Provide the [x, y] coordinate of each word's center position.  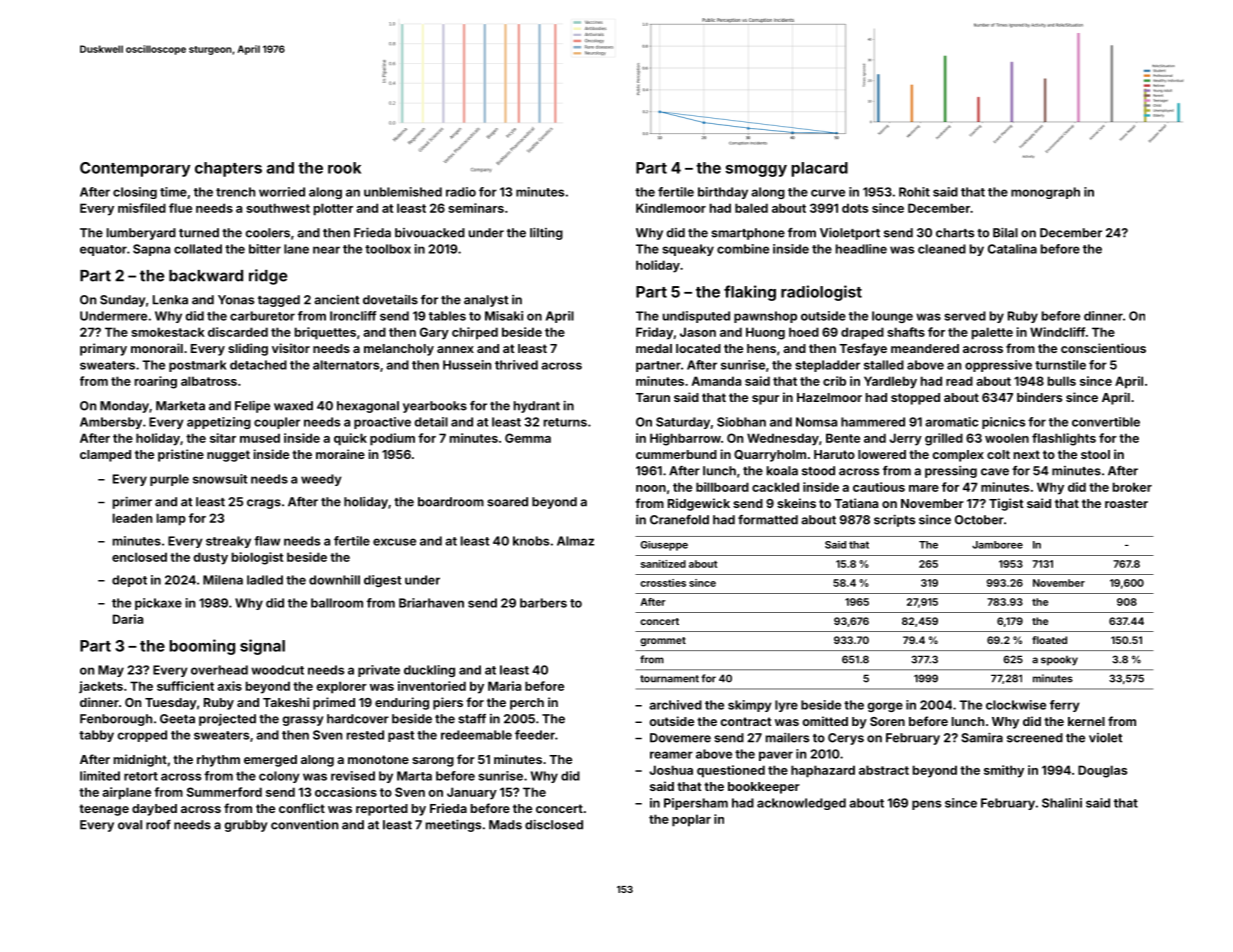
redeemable [476, 735]
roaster [1126, 503]
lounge [892, 317]
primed [334, 703]
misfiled [142, 208]
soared [507, 502]
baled [751, 208]
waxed [293, 406]
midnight [140, 760]
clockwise [1016, 705]
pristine [181, 455]
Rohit [914, 192]
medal [654, 348]
